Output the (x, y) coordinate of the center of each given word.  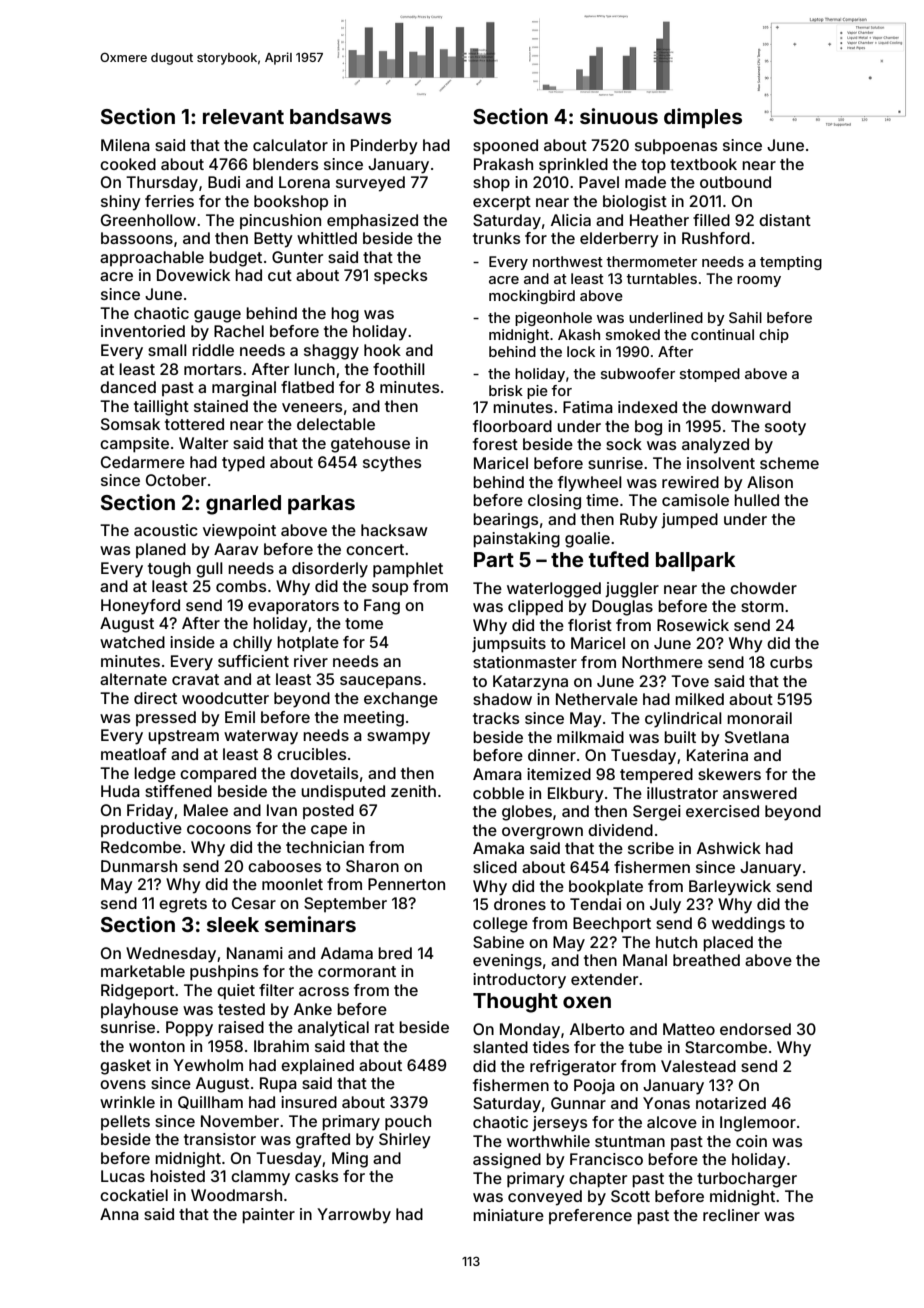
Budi (224, 182)
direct (155, 698)
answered (760, 793)
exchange (401, 700)
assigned (507, 1161)
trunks (496, 238)
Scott (630, 1196)
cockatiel (134, 1195)
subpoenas (676, 146)
